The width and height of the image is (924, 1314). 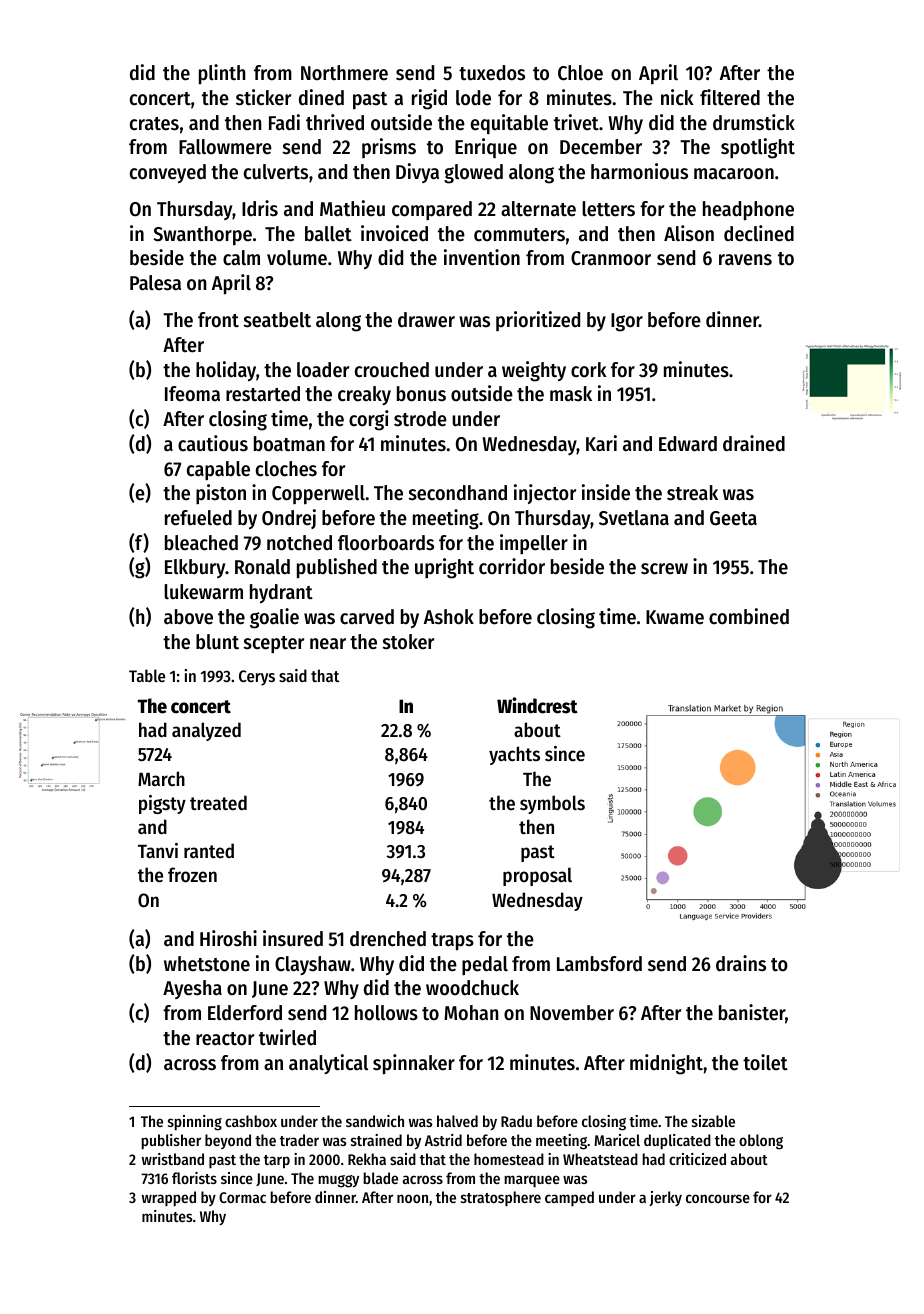 What do you see at coordinates (286, 469) in the image?
I see `cloches` at bounding box center [286, 469].
